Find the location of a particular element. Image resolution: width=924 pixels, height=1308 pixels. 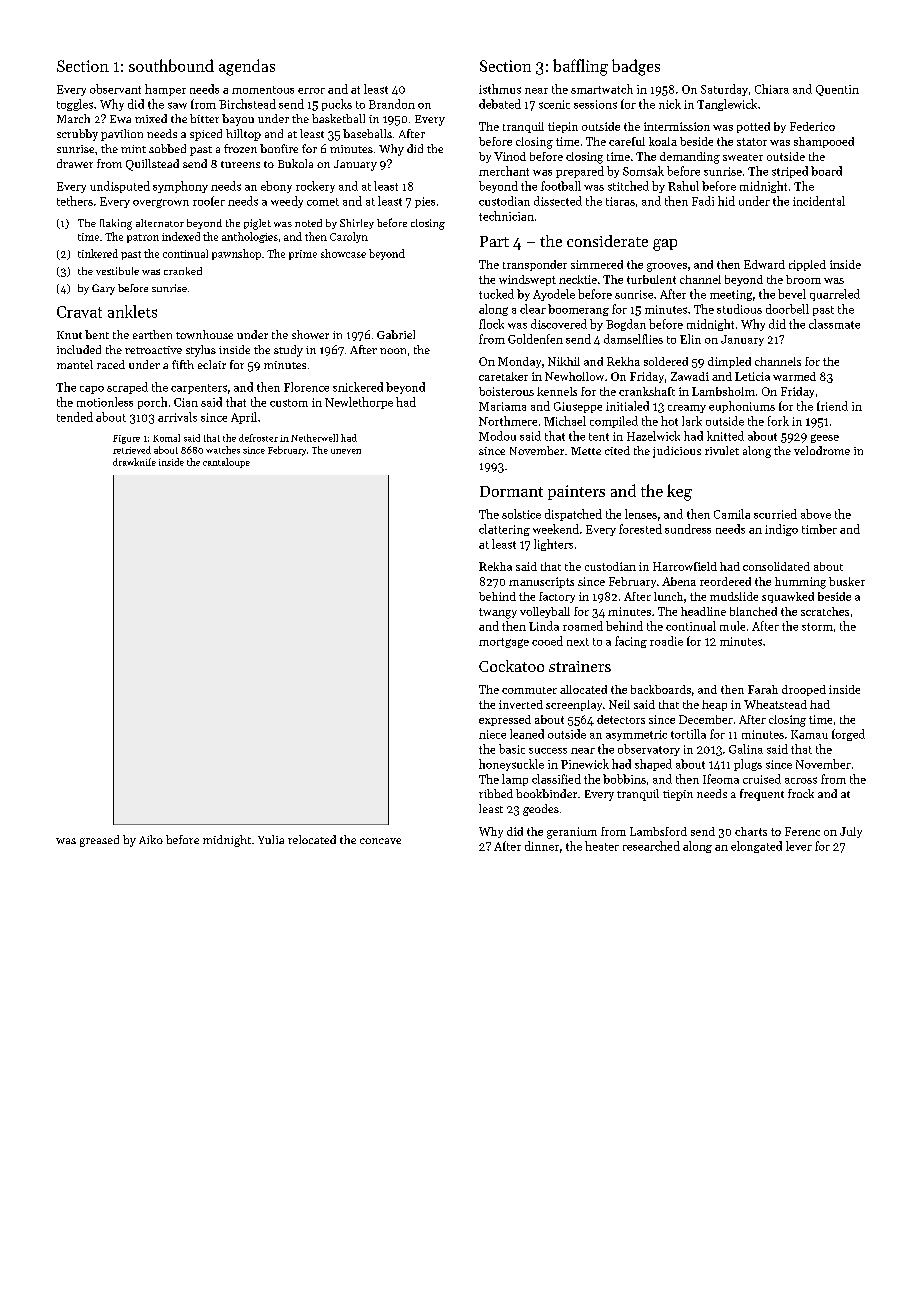

lever is located at coordinates (799, 846).
